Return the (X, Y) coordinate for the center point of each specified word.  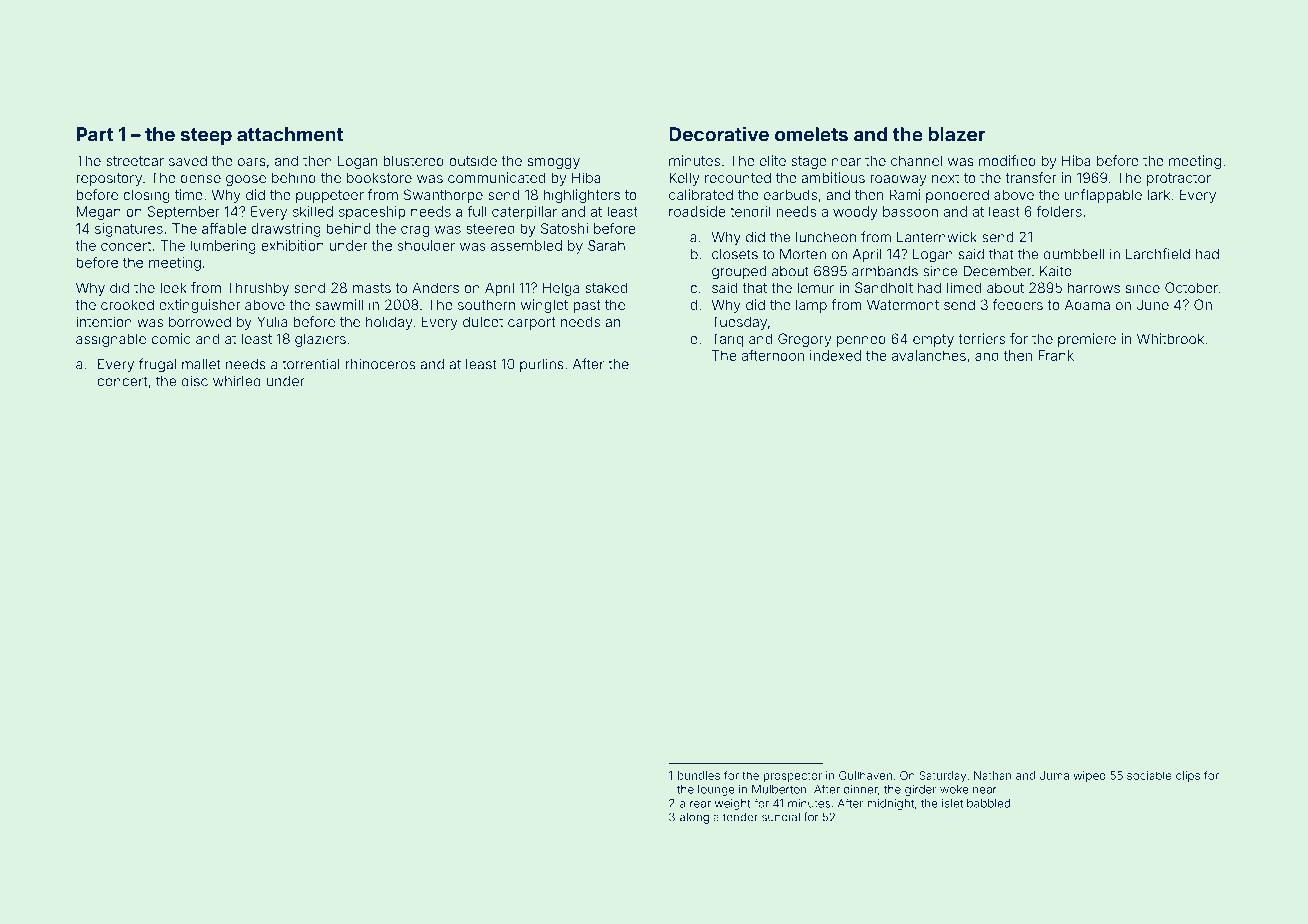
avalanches (929, 355)
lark (1158, 194)
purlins (542, 365)
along (694, 818)
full (477, 211)
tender (740, 817)
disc (195, 381)
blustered (413, 160)
